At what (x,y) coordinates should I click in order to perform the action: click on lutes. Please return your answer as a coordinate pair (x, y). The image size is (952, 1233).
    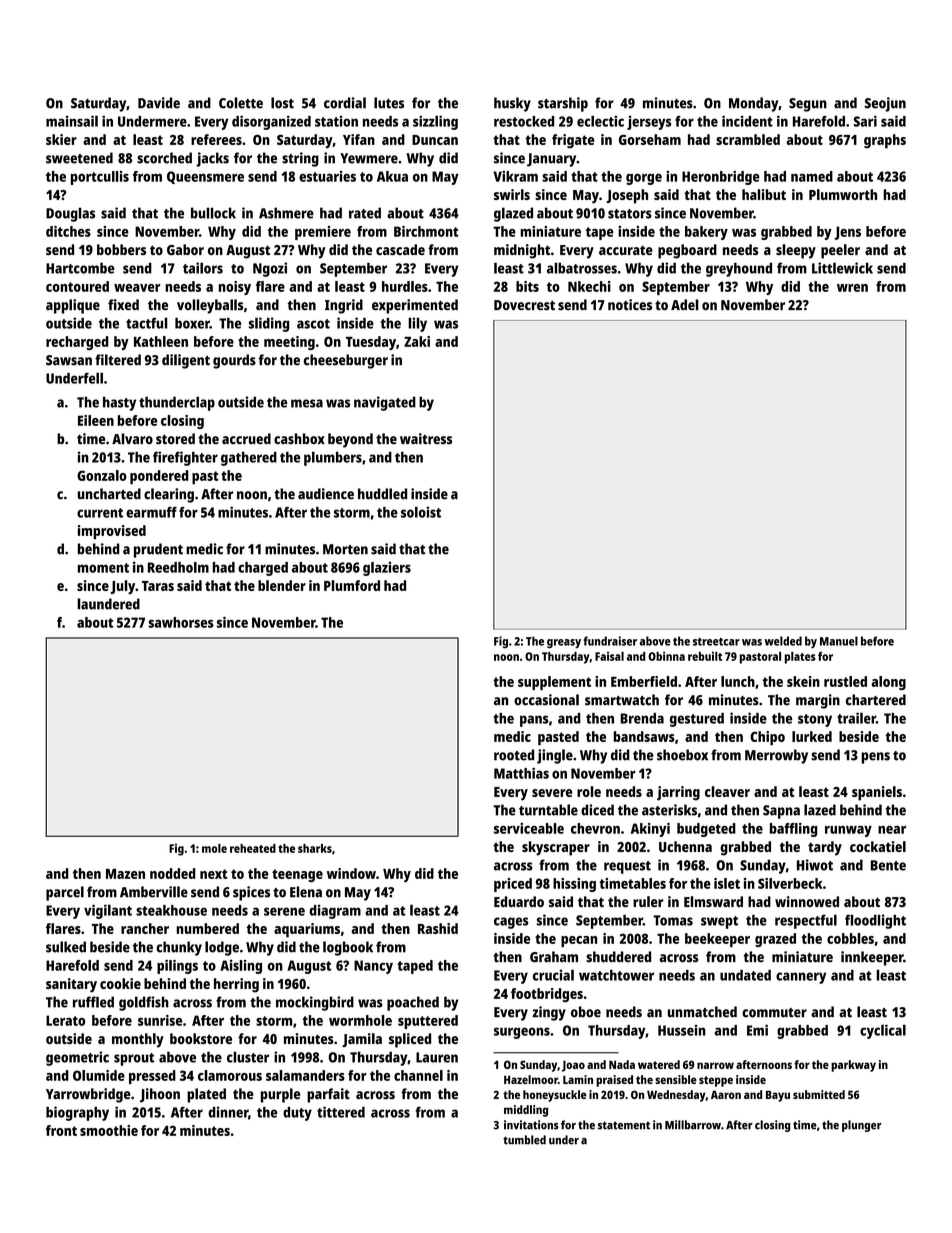
    Looking at the image, I should click on (389, 103).
